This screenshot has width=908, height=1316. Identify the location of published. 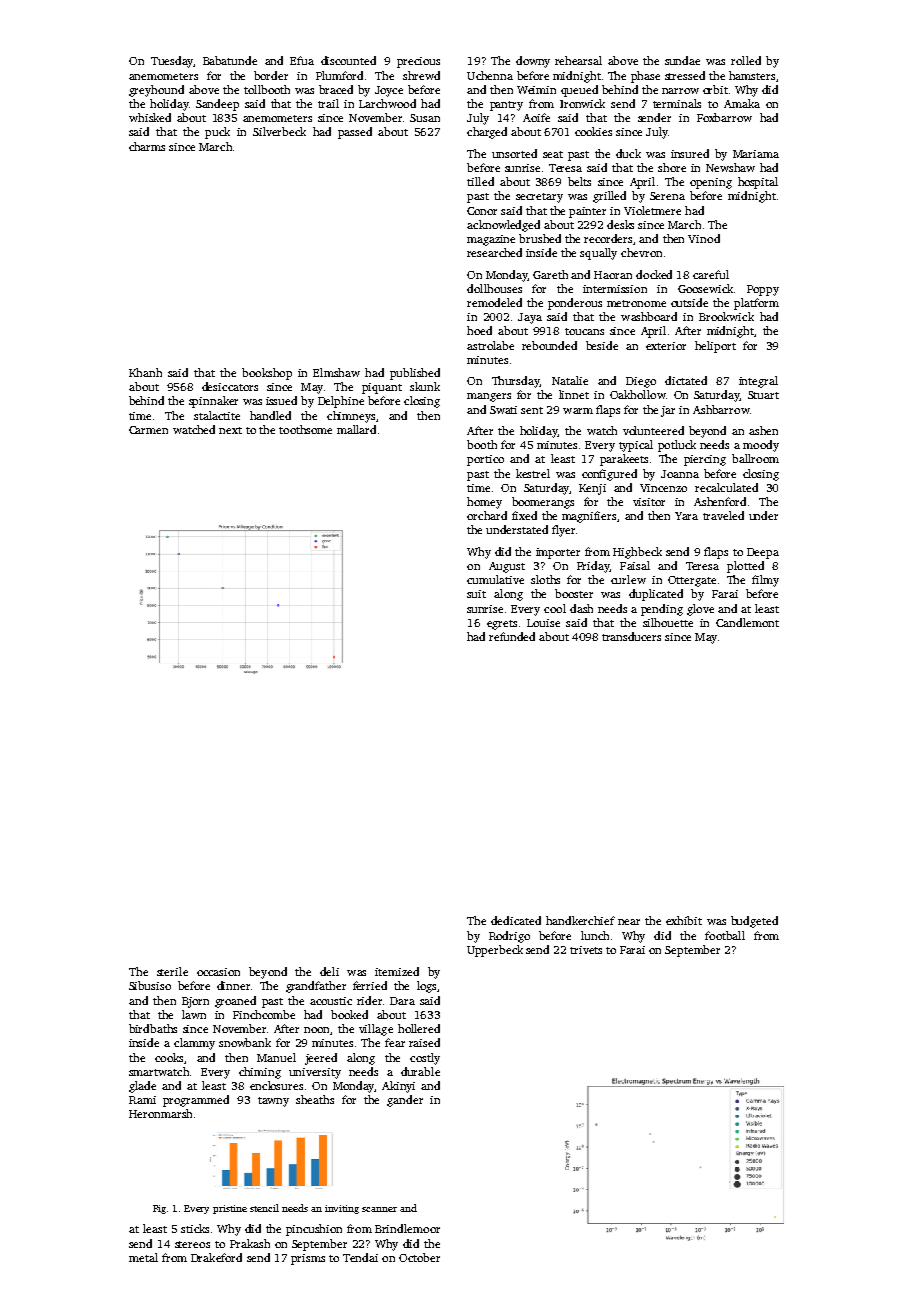
(415, 374).
